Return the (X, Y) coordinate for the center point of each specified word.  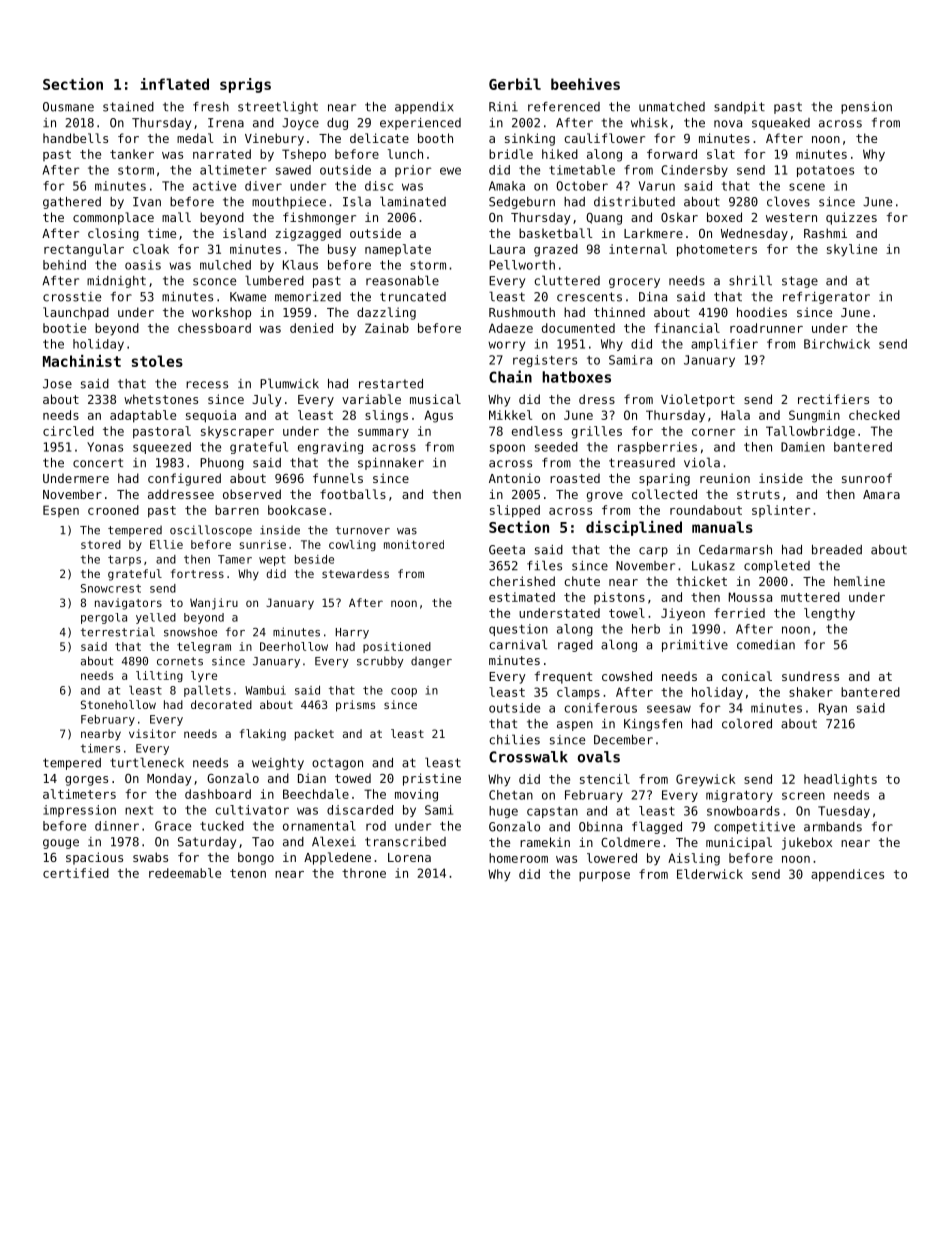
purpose (604, 877)
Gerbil (515, 84)
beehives (585, 84)
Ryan (833, 709)
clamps (578, 693)
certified (76, 873)
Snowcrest (111, 588)
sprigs (245, 85)
